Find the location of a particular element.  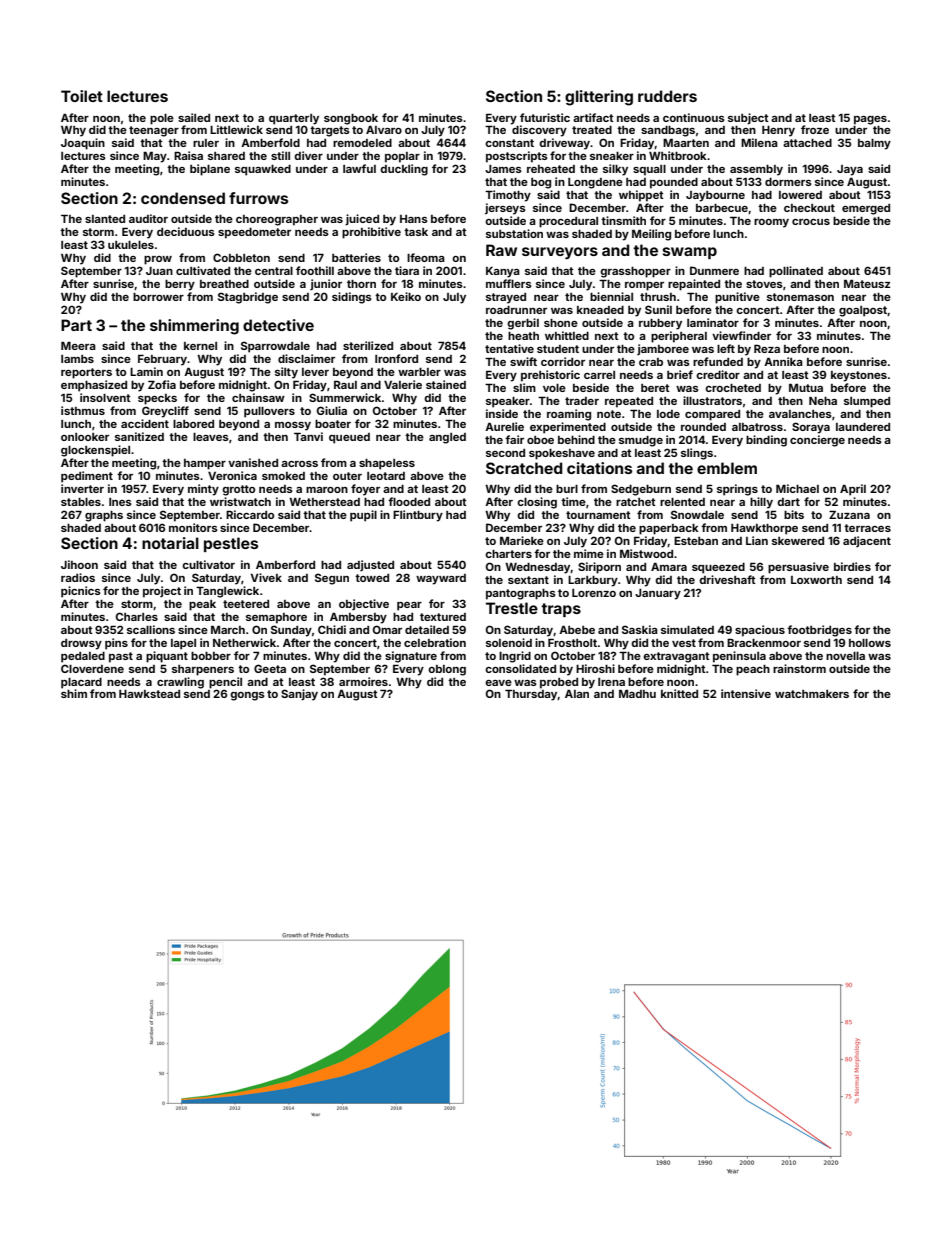

Lorenzo is located at coordinates (594, 593).
